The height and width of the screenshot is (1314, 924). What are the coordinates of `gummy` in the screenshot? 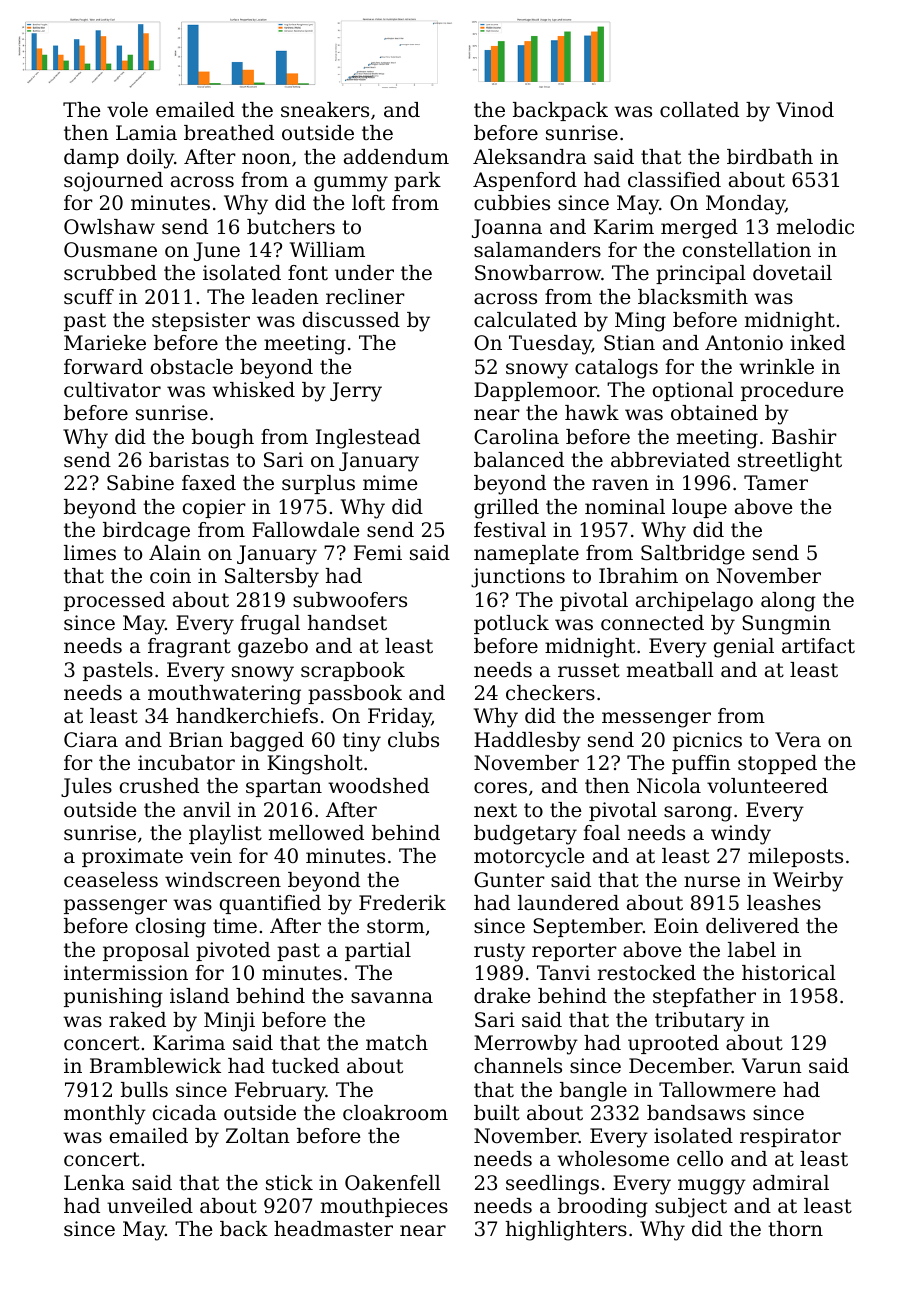 It's located at (351, 184).
